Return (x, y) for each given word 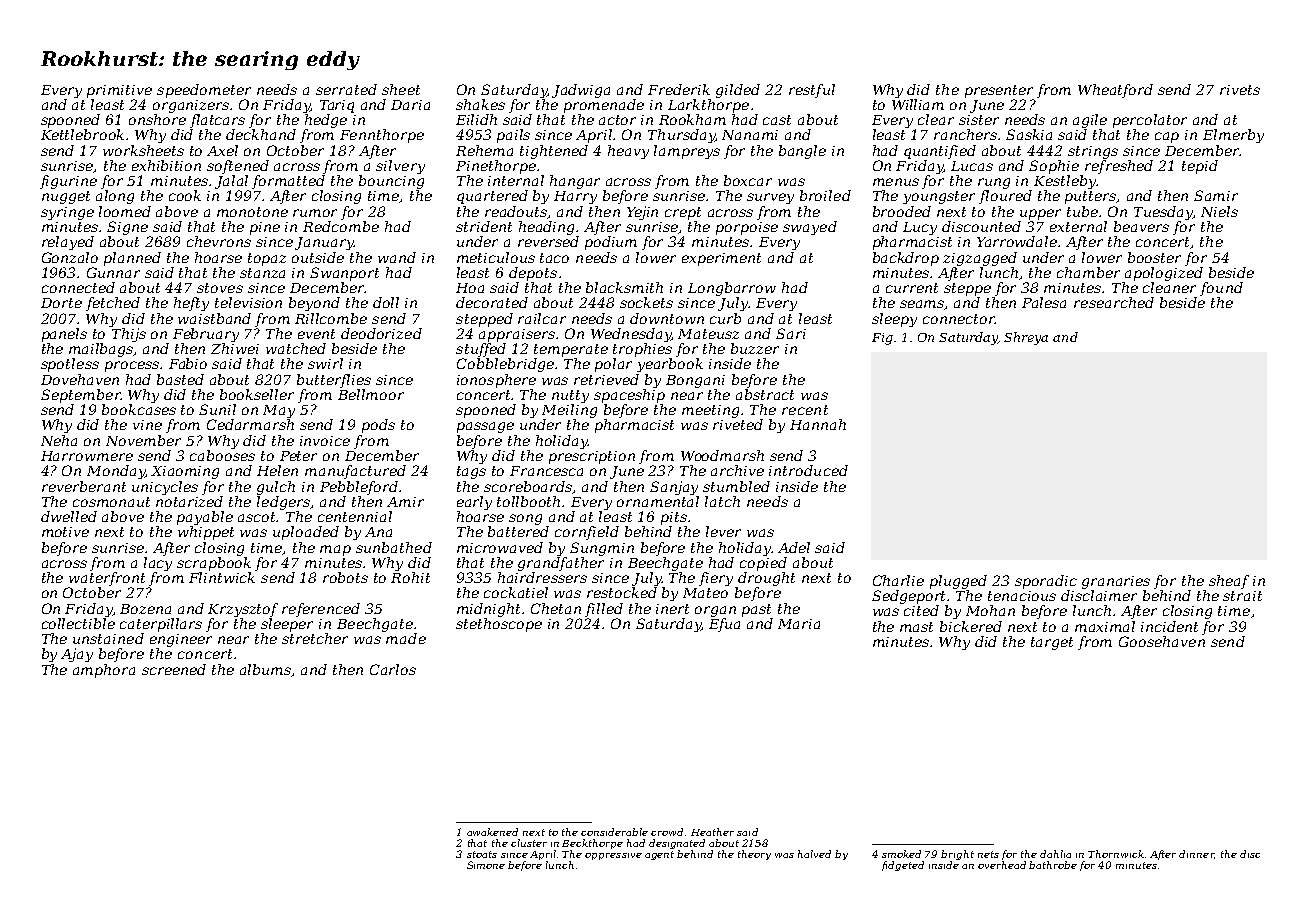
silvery (400, 167)
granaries (1116, 582)
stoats (482, 854)
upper (1040, 214)
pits (674, 518)
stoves (220, 288)
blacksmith (624, 287)
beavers (1141, 226)
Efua (724, 625)
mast (916, 627)
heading (546, 228)
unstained (108, 638)
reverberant (84, 486)
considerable (614, 832)
